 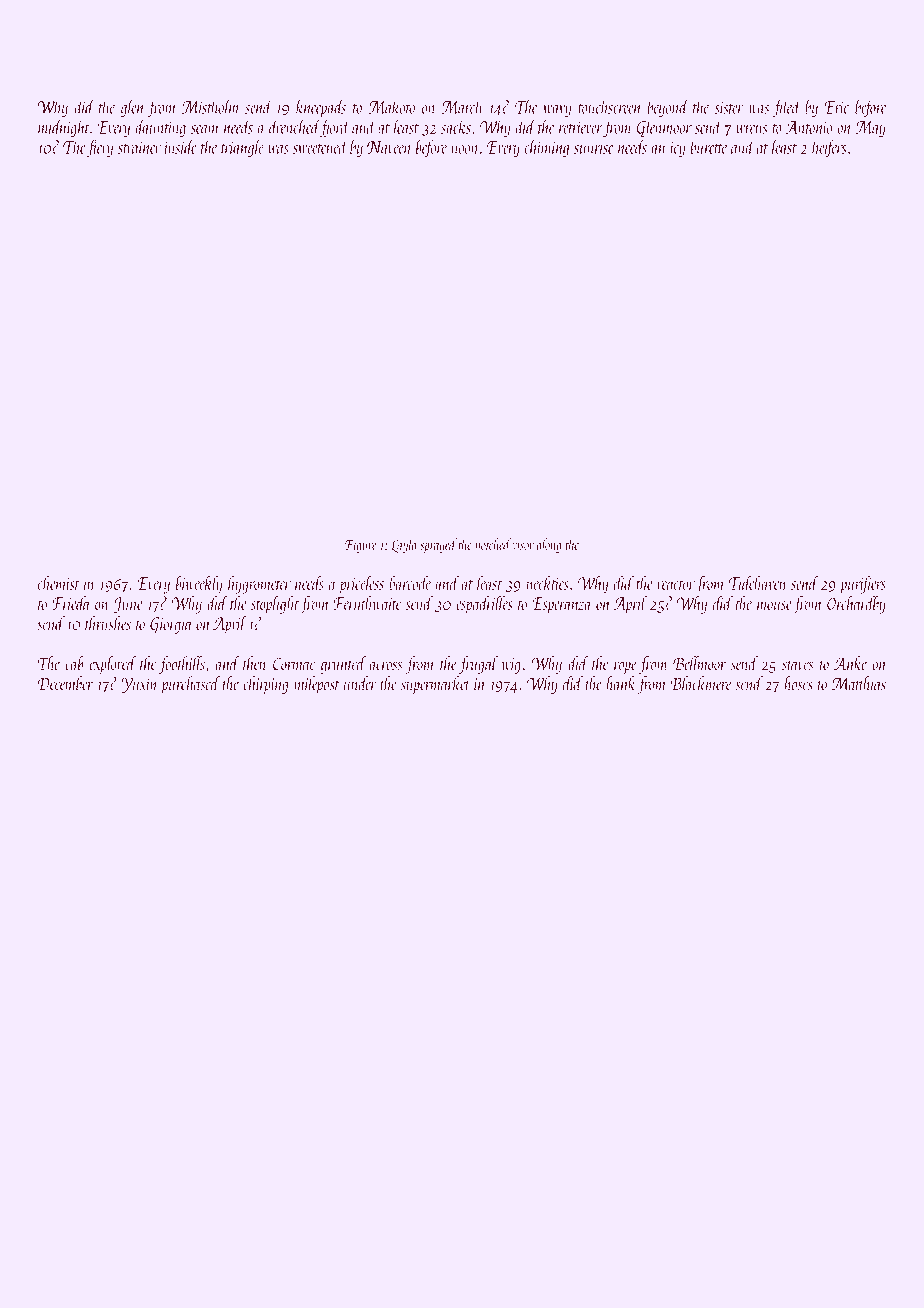 What do you see at coordinates (863, 585) in the screenshot?
I see `purifiers` at bounding box center [863, 585].
